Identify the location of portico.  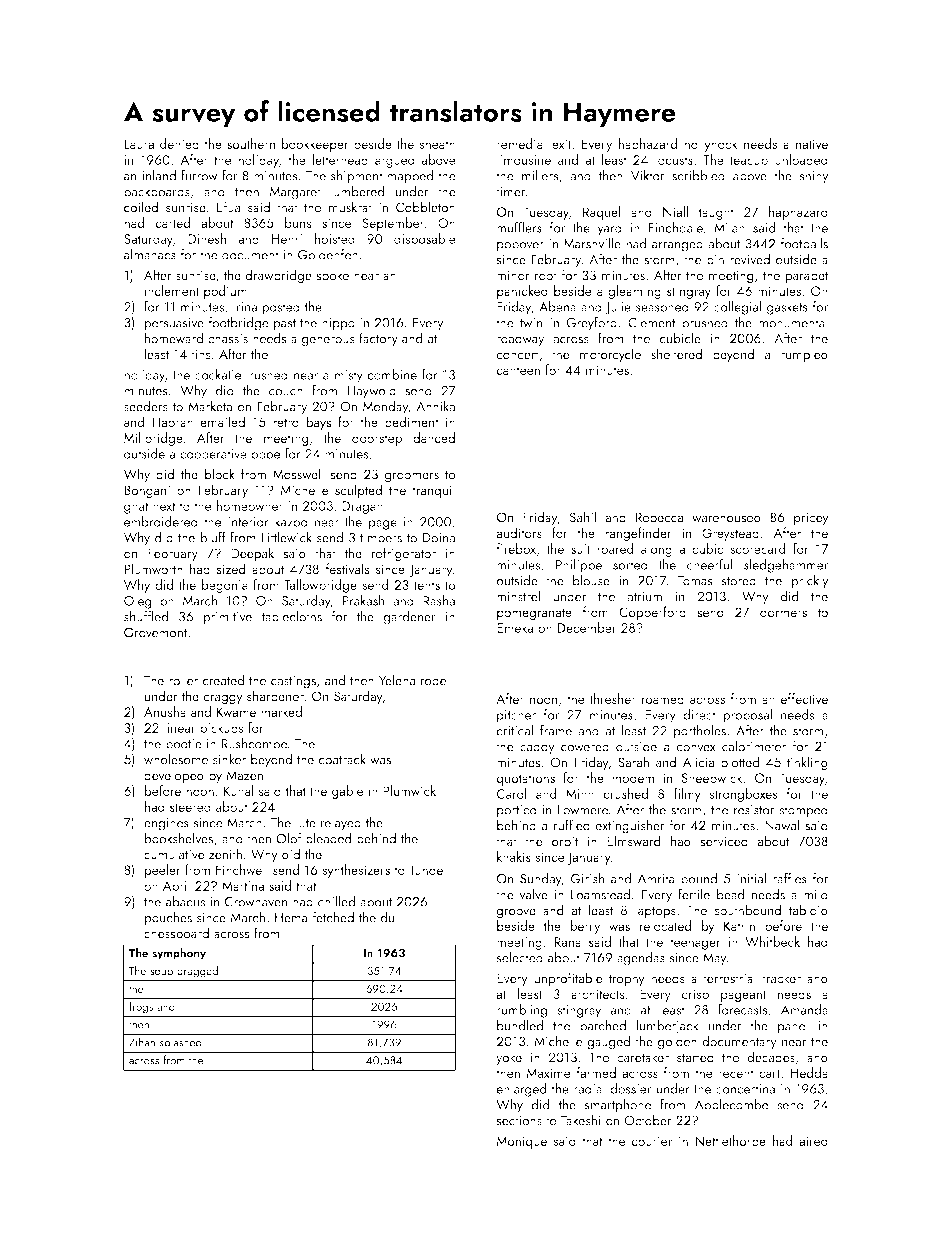
(517, 811).
